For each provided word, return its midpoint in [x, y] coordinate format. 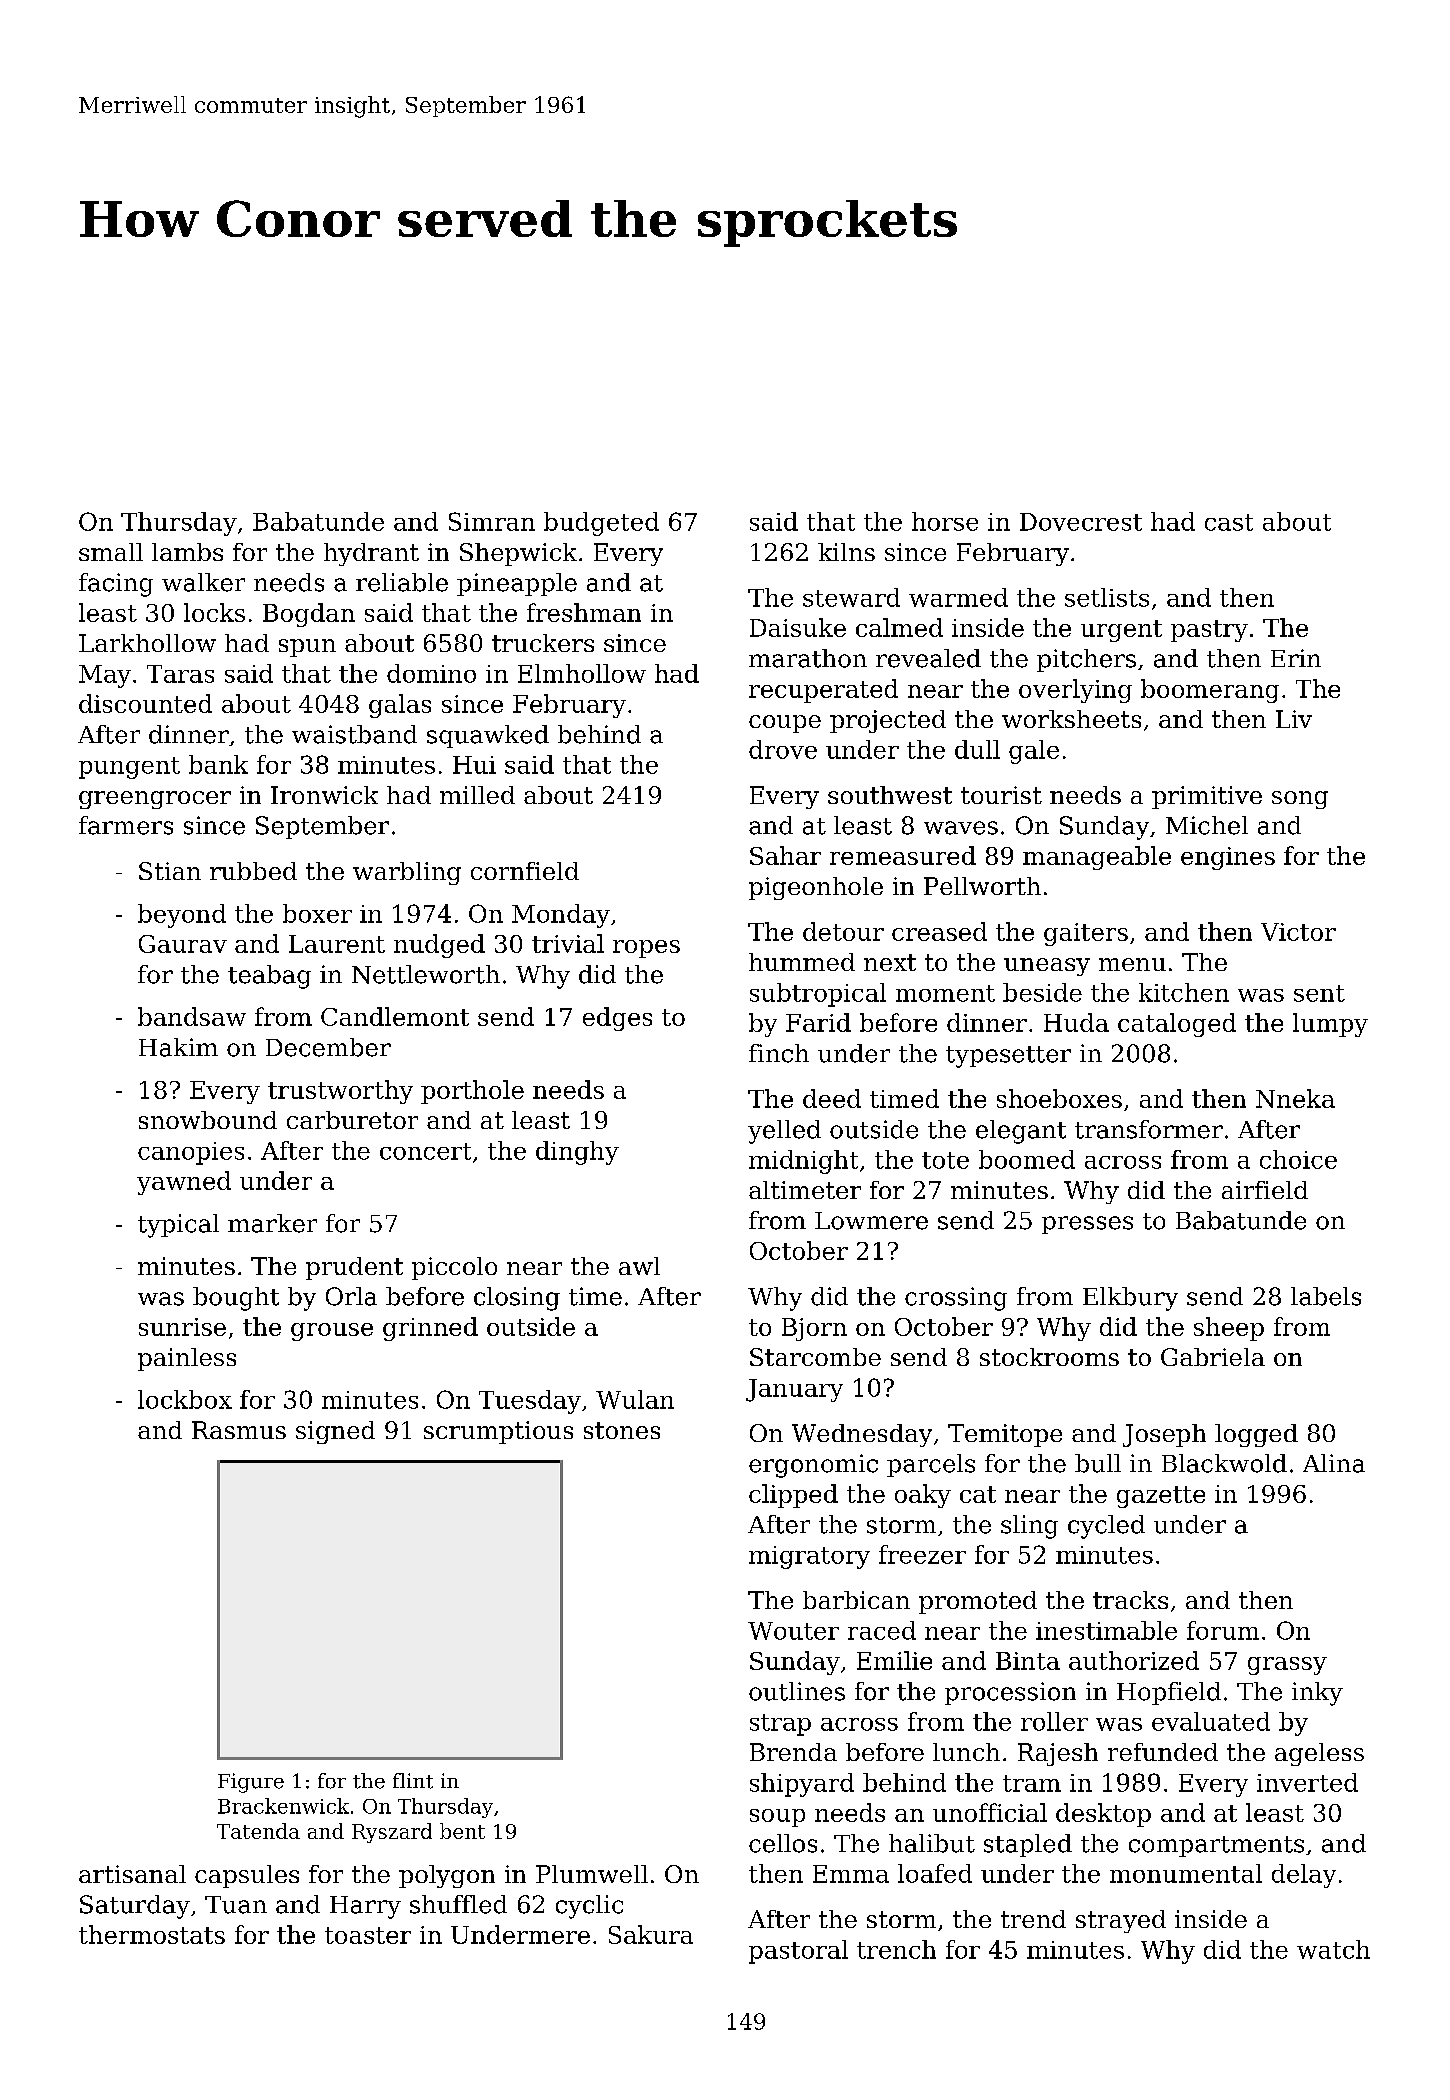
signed [335, 1432]
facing [116, 585]
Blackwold [1224, 1463]
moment [945, 993]
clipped [793, 1496]
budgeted [601, 524]
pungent [129, 768]
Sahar [785, 855]
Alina [1334, 1463]
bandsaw [192, 1016]
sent [1319, 993]
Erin [1296, 658]
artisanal [132, 1874]
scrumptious [498, 1432]
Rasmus [239, 1430]
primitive [1207, 797]
